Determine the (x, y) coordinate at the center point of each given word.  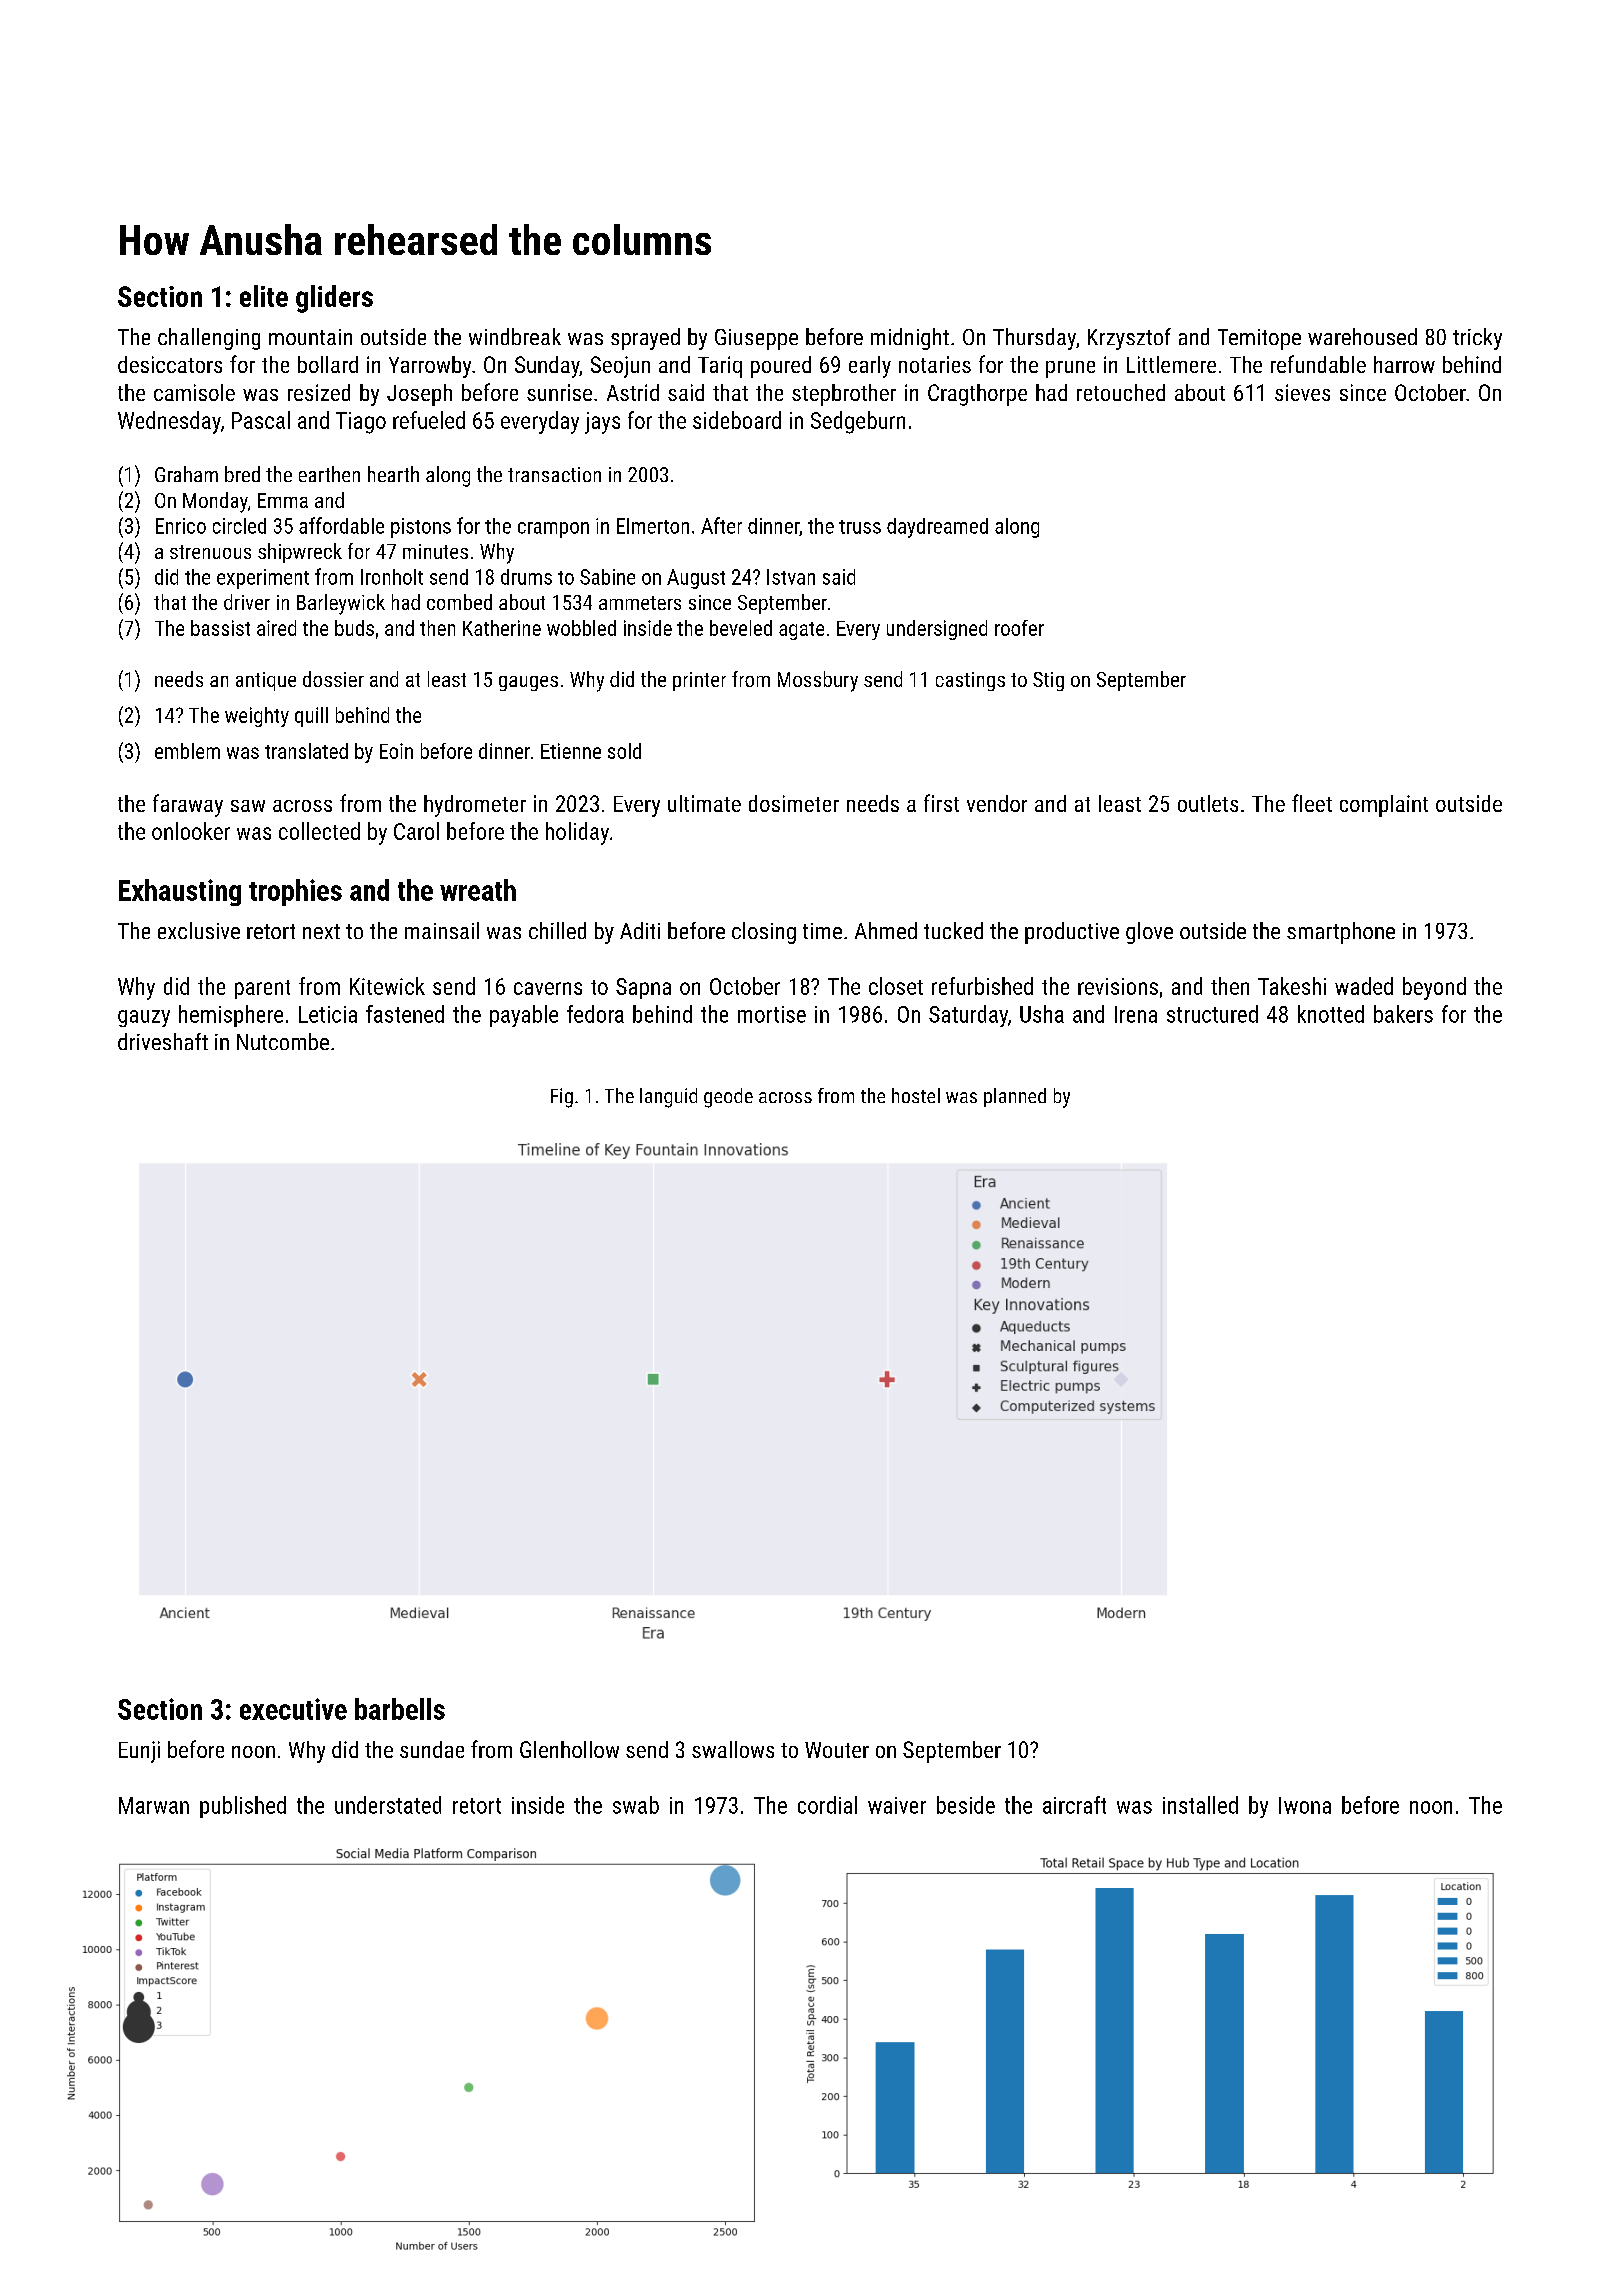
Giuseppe (756, 339)
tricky (1477, 339)
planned (1015, 1097)
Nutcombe (283, 1041)
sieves (1302, 392)
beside (966, 1805)
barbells (400, 1709)
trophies (295, 892)
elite (264, 296)
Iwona (1305, 1805)
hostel (916, 1095)
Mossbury (818, 681)
